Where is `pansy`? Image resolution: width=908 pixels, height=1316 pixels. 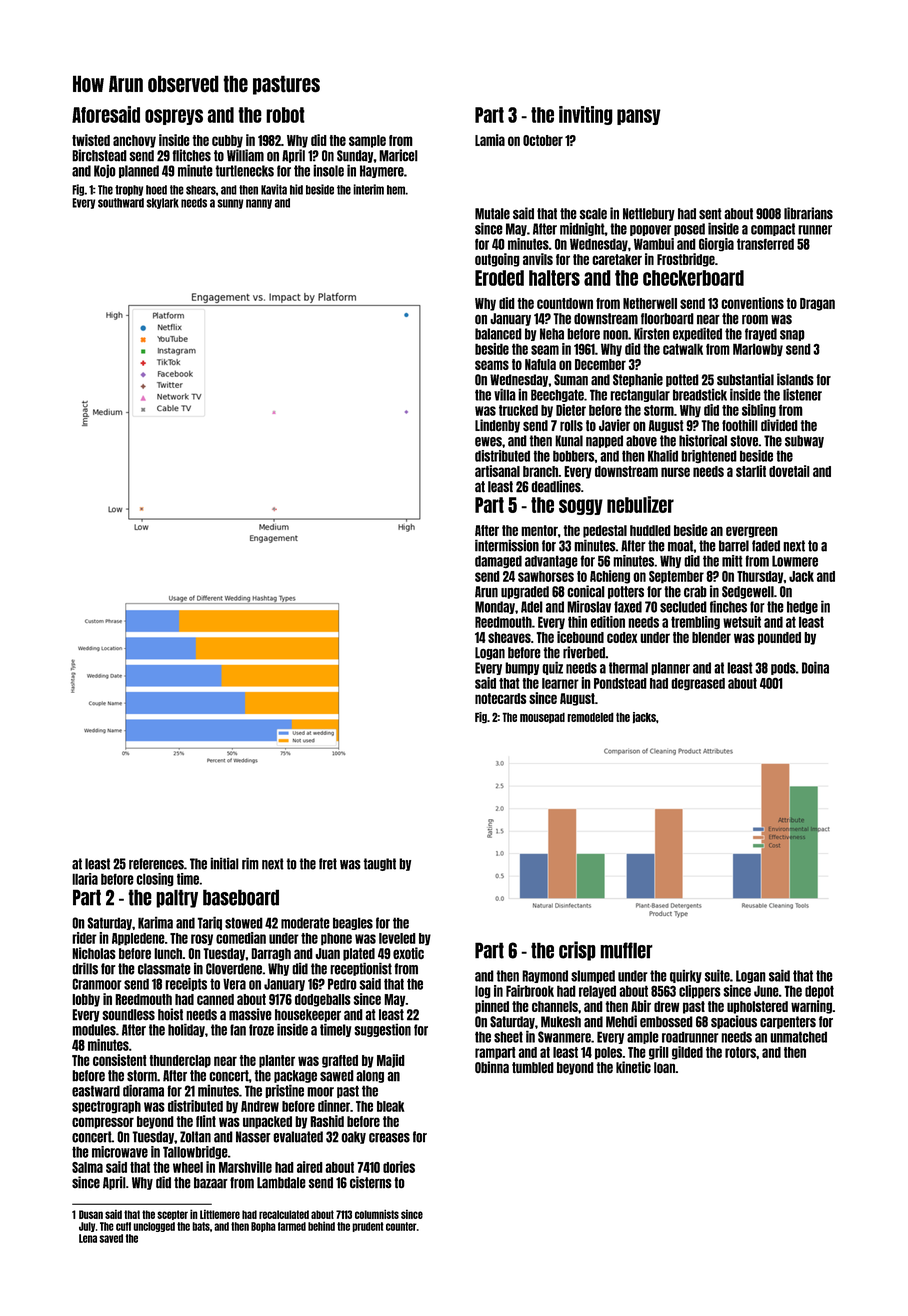 pansy is located at coordinates (639, 117).
